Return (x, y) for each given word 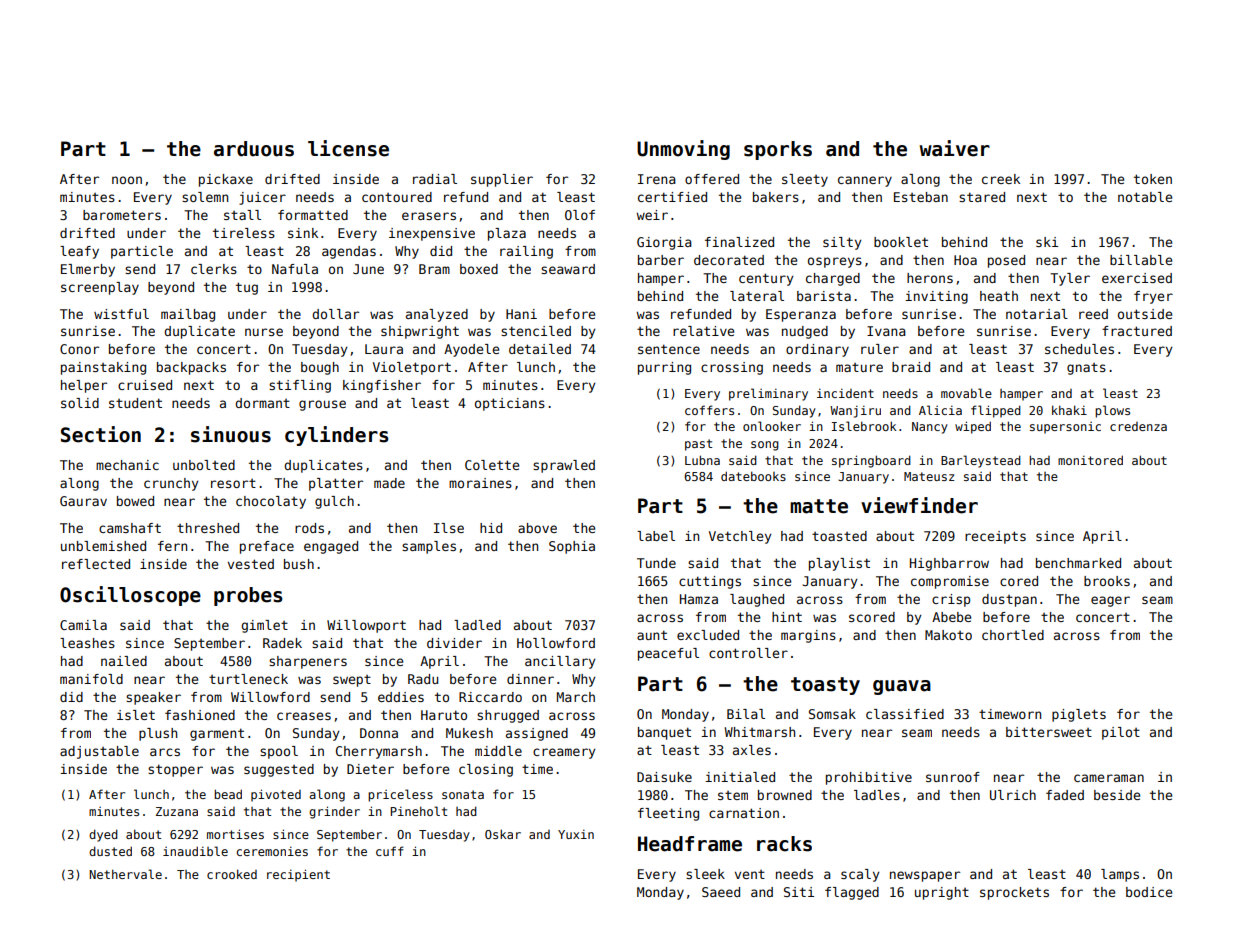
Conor (79, 349)
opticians (510, 404)
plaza (507, 234)
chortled (1013, 635)
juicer (262, 198)
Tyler (1070, 279)
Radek (282, 643)
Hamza (699, 599)
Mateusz (929, 476)
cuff (389, 851)
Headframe (690, 844)
